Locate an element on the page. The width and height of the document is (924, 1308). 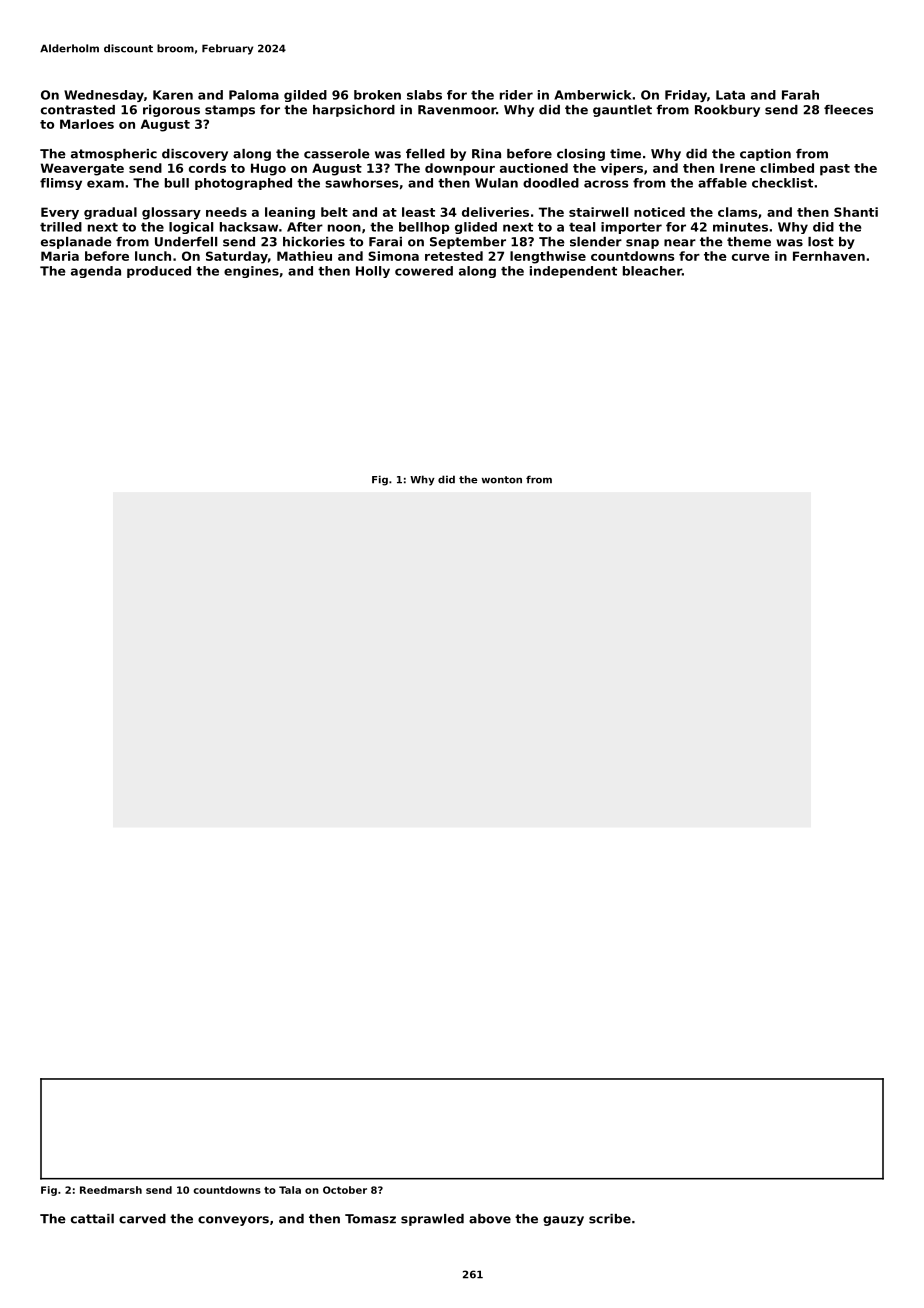
Tomasz is located at coordinates (370, 1219).
